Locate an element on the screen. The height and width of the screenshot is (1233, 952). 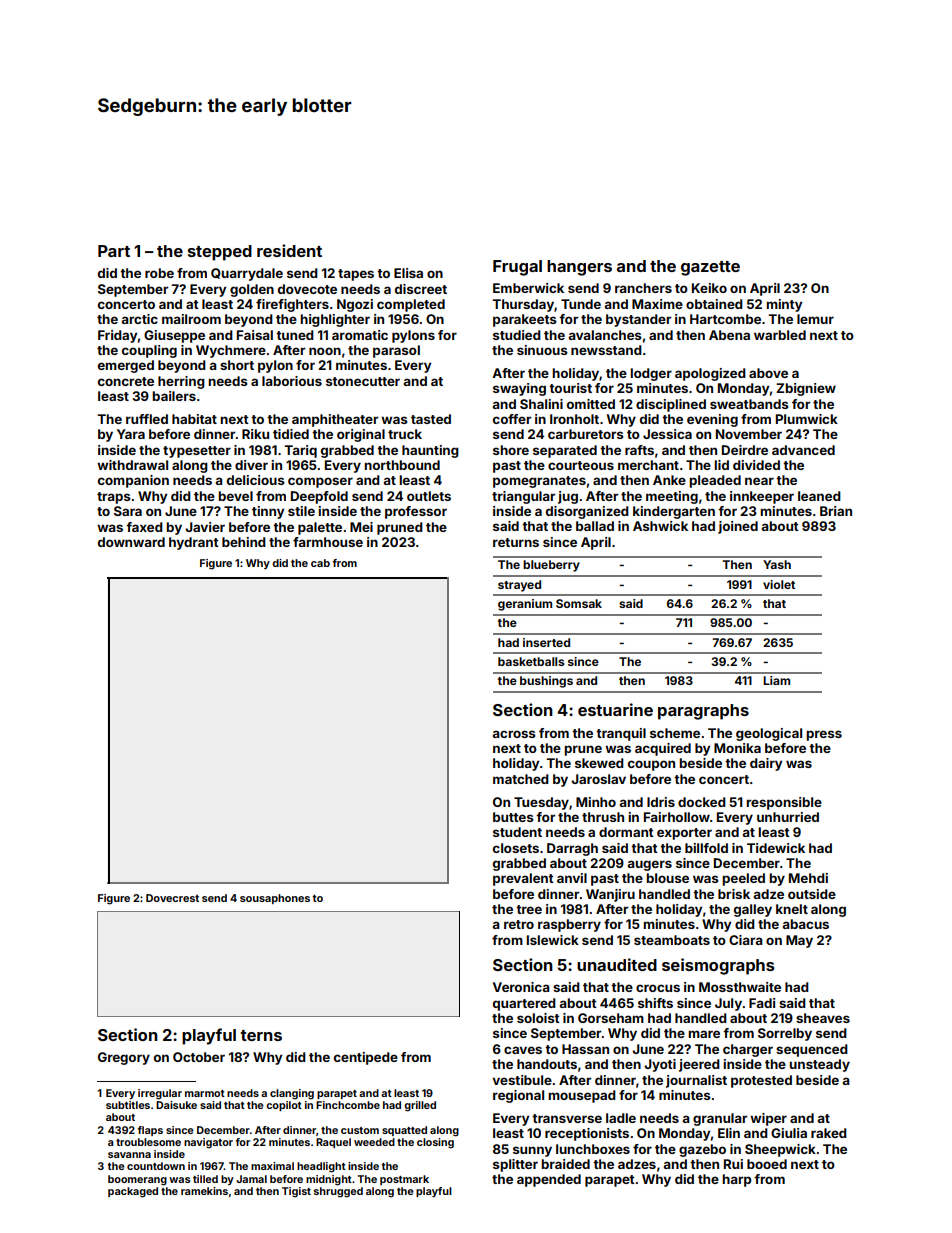
downward is located at coordinates (131, 542).
